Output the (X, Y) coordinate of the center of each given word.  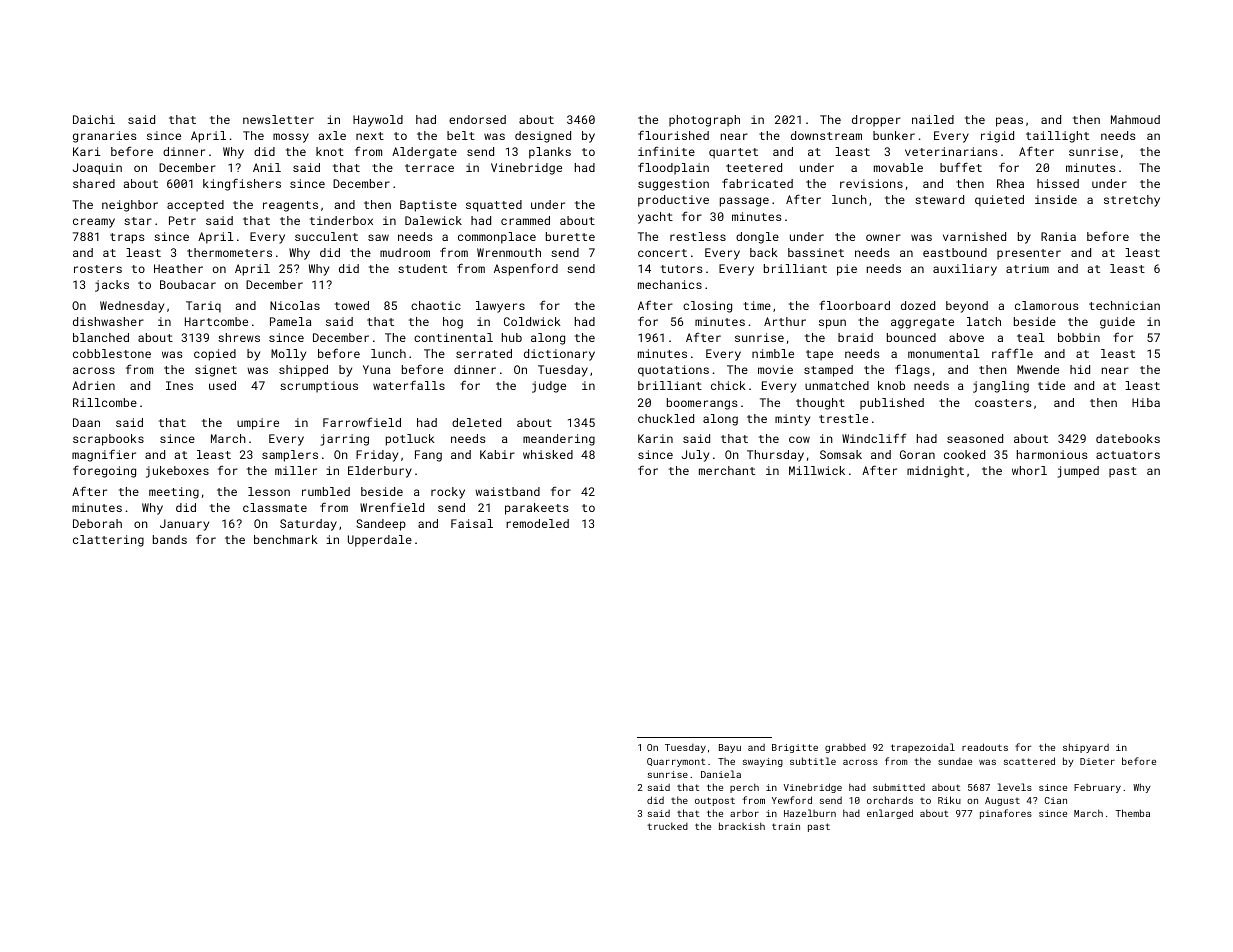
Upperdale (380, 541)
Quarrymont (676, 762)
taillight (1057, 137)
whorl (1029, 470)
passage (744, 202)
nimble (773, 353)
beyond (967, 307)
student (422, 268)
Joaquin (97, 169)
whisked (548, 454)
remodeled (537, 523)
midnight (935, 472)
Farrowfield (362, 422)
